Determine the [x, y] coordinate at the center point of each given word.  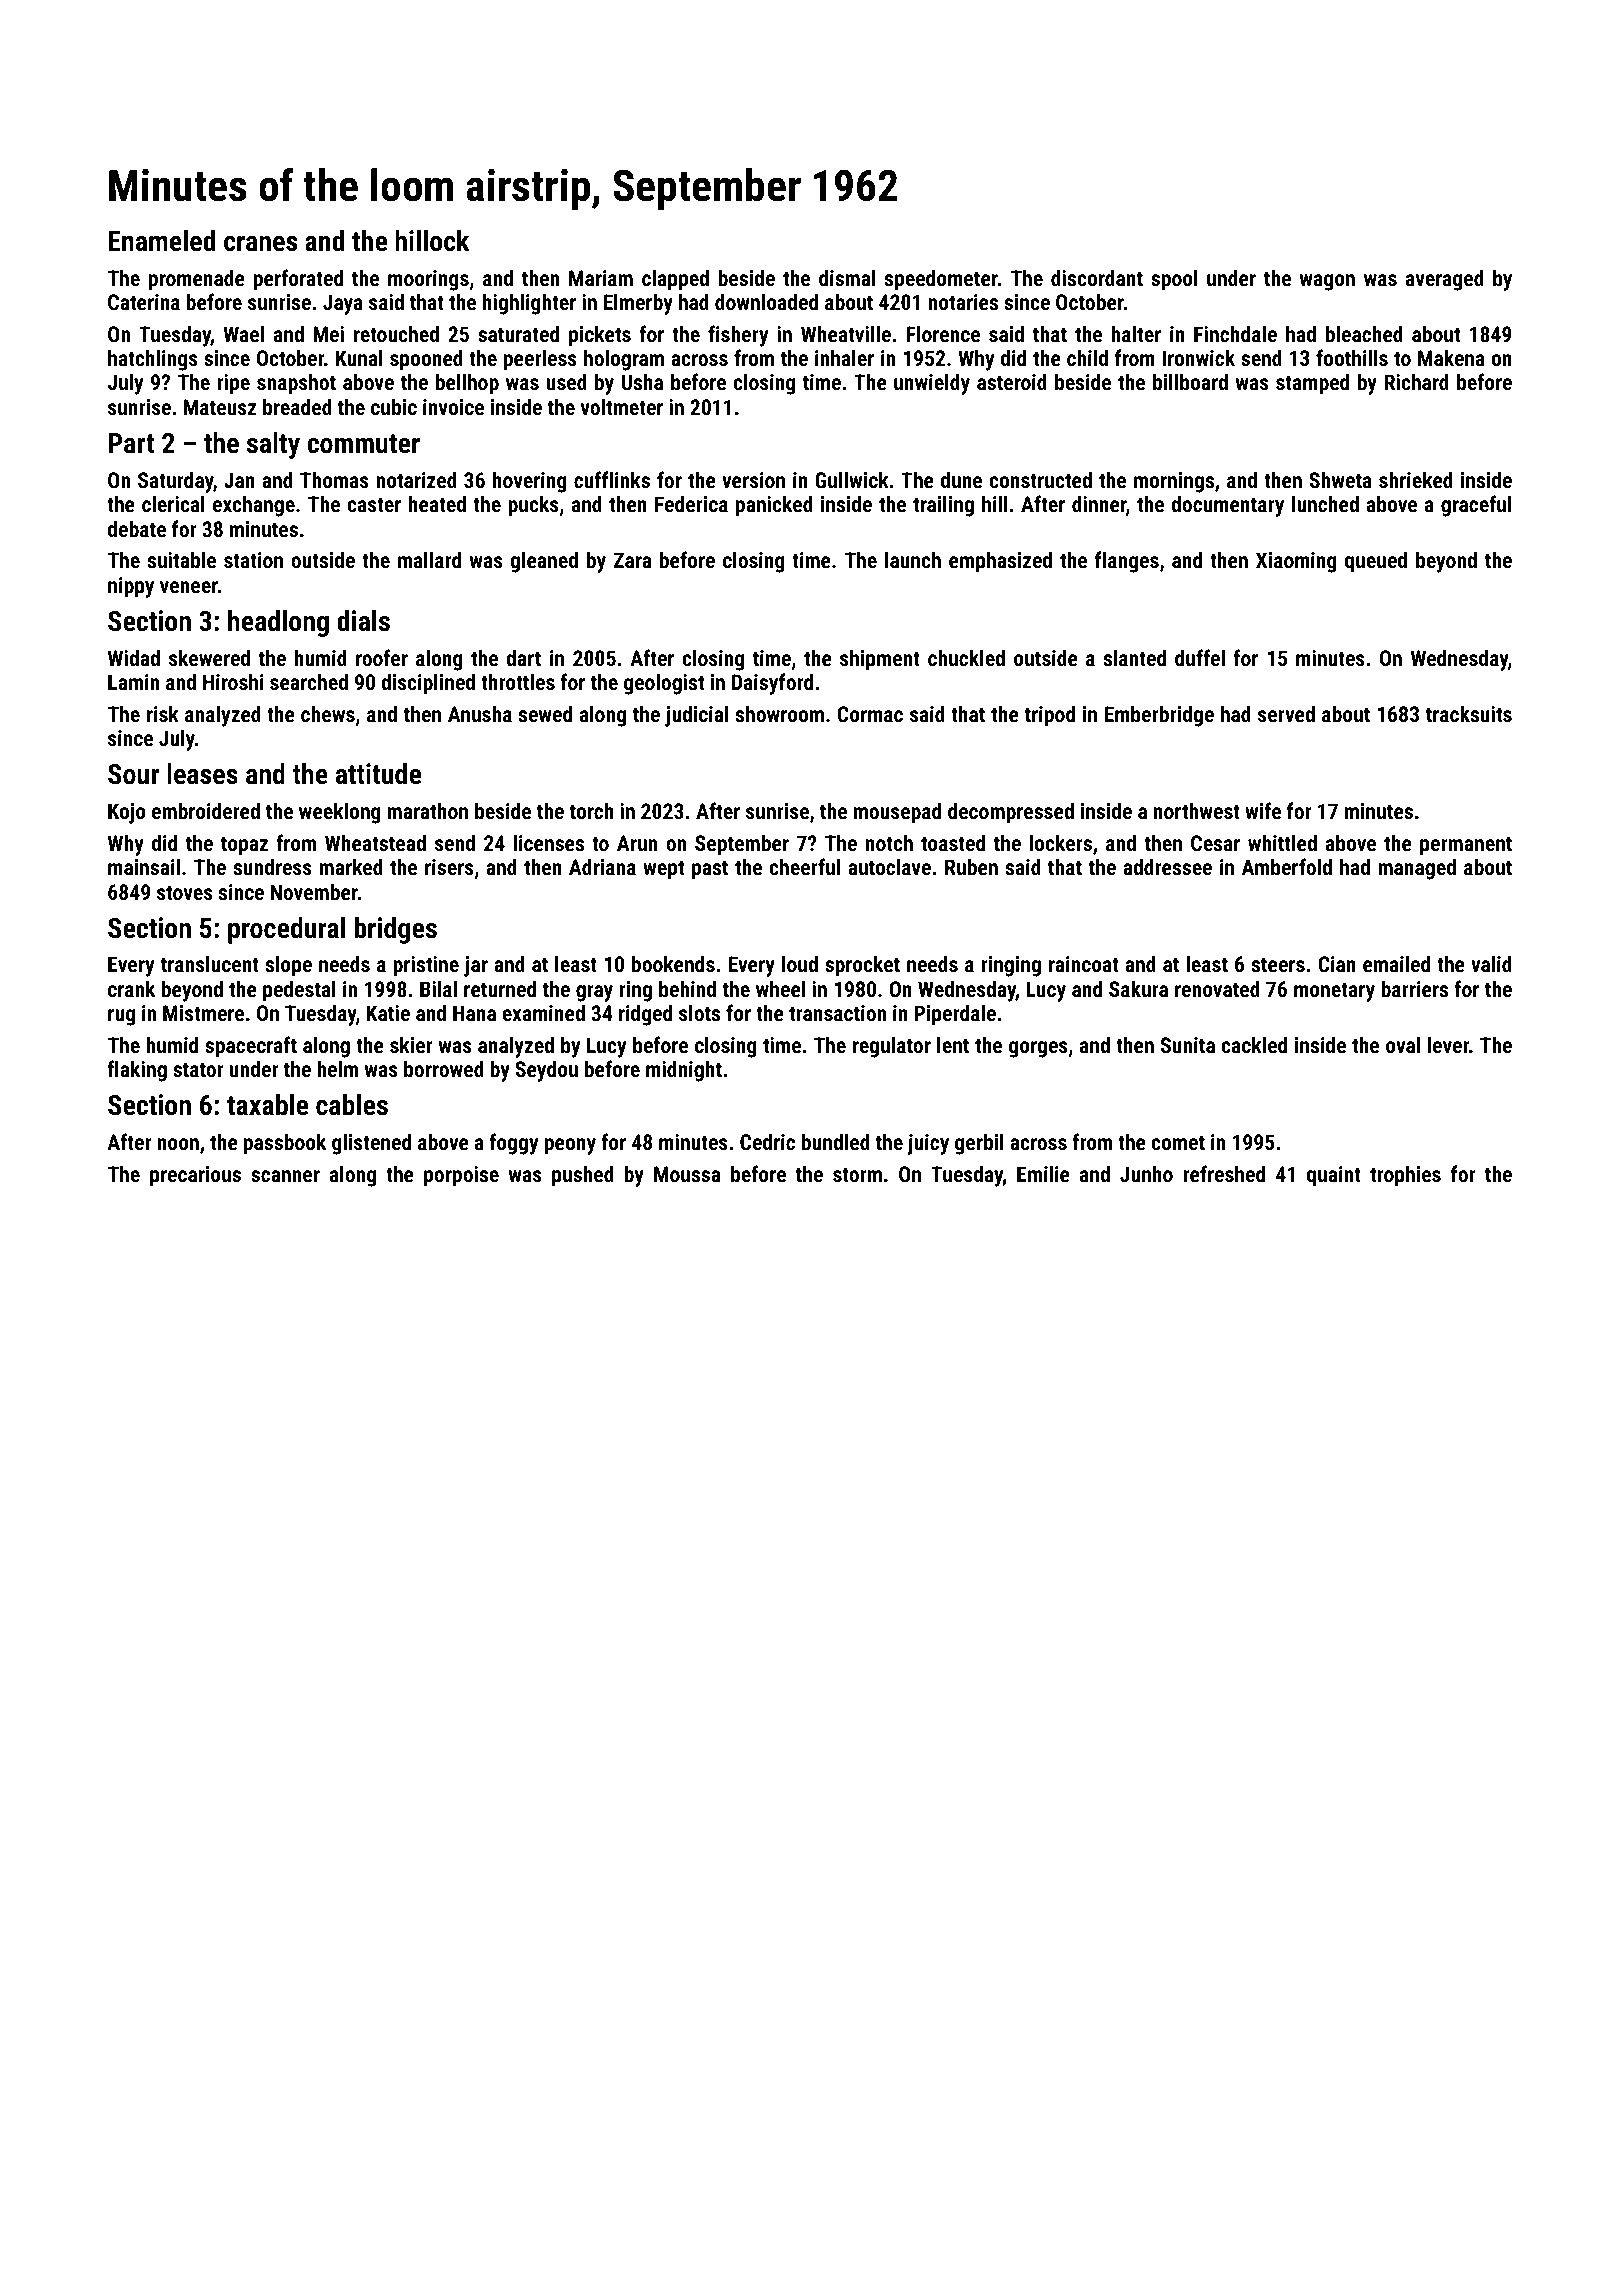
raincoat [1084, 964]
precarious [195, 1176]
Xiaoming [1296, 562]
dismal [847, 277]
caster [374, 504]
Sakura [1138, 988]
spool [1174, 280]
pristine [426, 966]
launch [913, 559]
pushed [583, 1176]
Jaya [343, 304]
